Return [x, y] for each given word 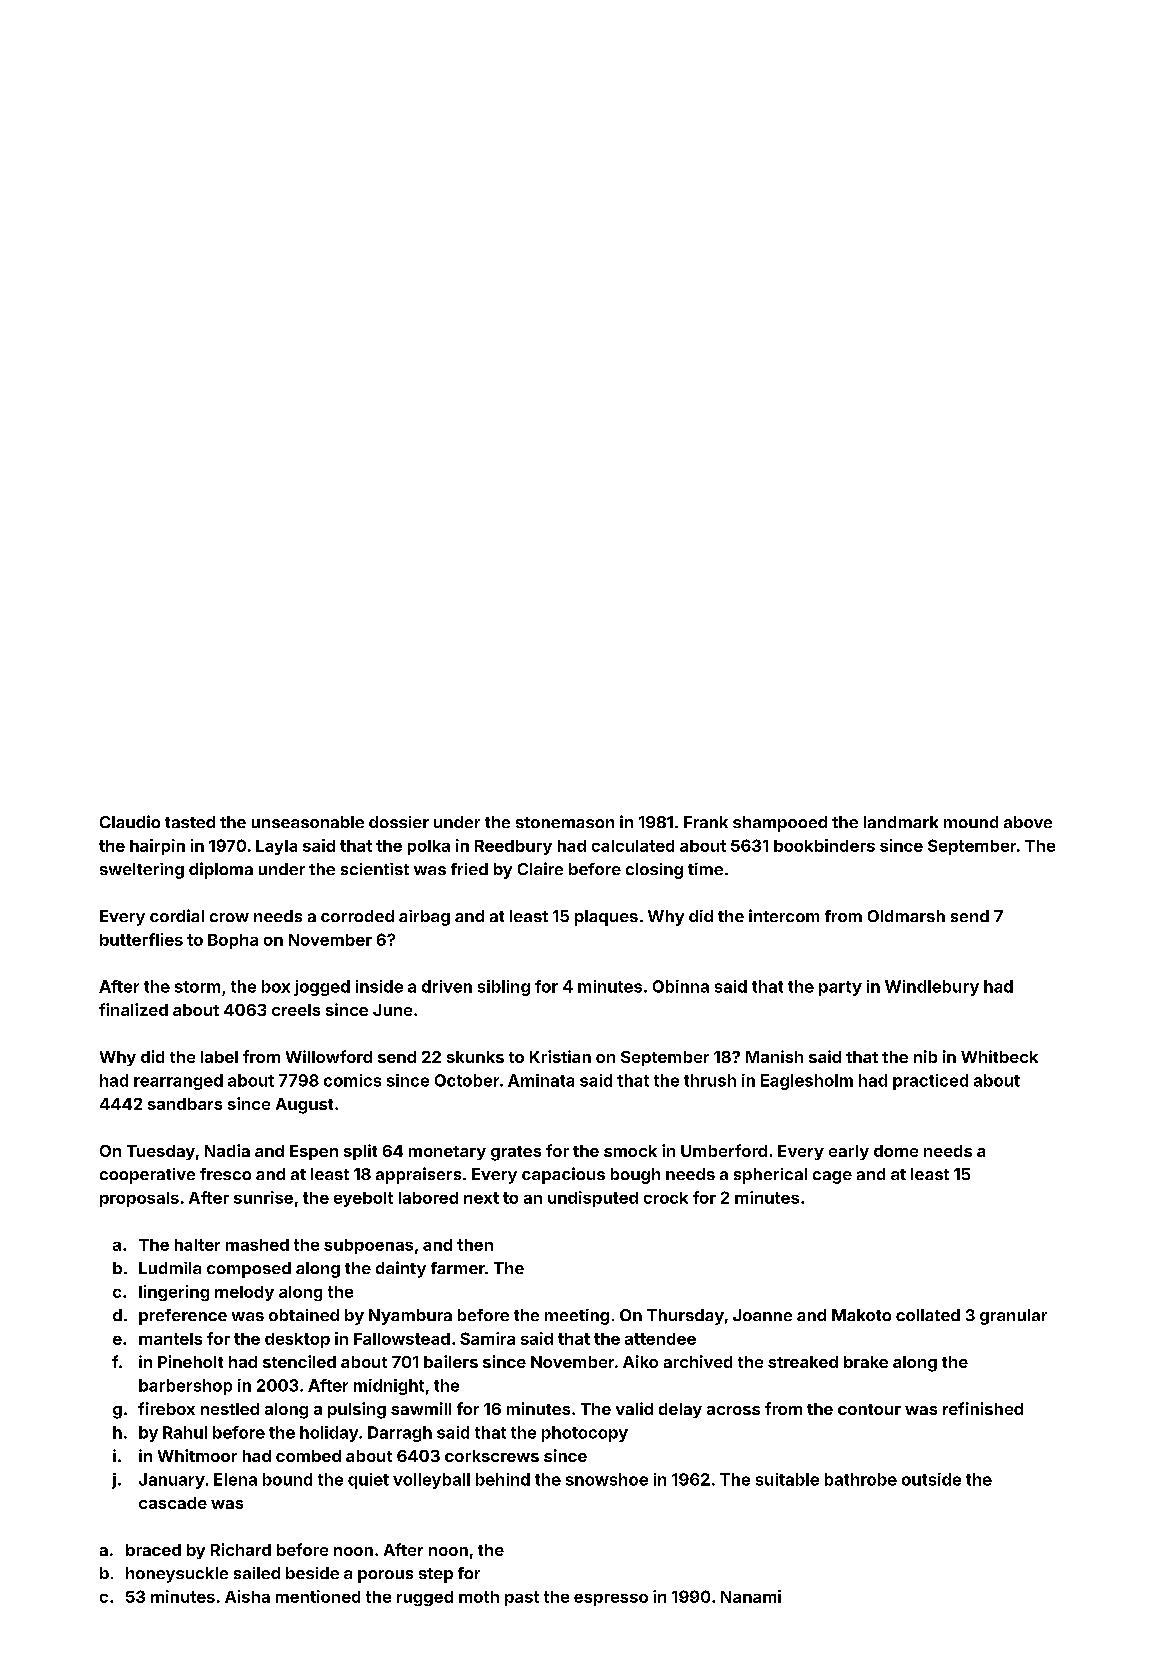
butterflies [141, 939]
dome [896, 1151]
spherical [770, 1176]
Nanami [751, 1596]
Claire [540, 868]
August [304, 1106]
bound [287, 1479]
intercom [784, 915]
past [522, 1598]
